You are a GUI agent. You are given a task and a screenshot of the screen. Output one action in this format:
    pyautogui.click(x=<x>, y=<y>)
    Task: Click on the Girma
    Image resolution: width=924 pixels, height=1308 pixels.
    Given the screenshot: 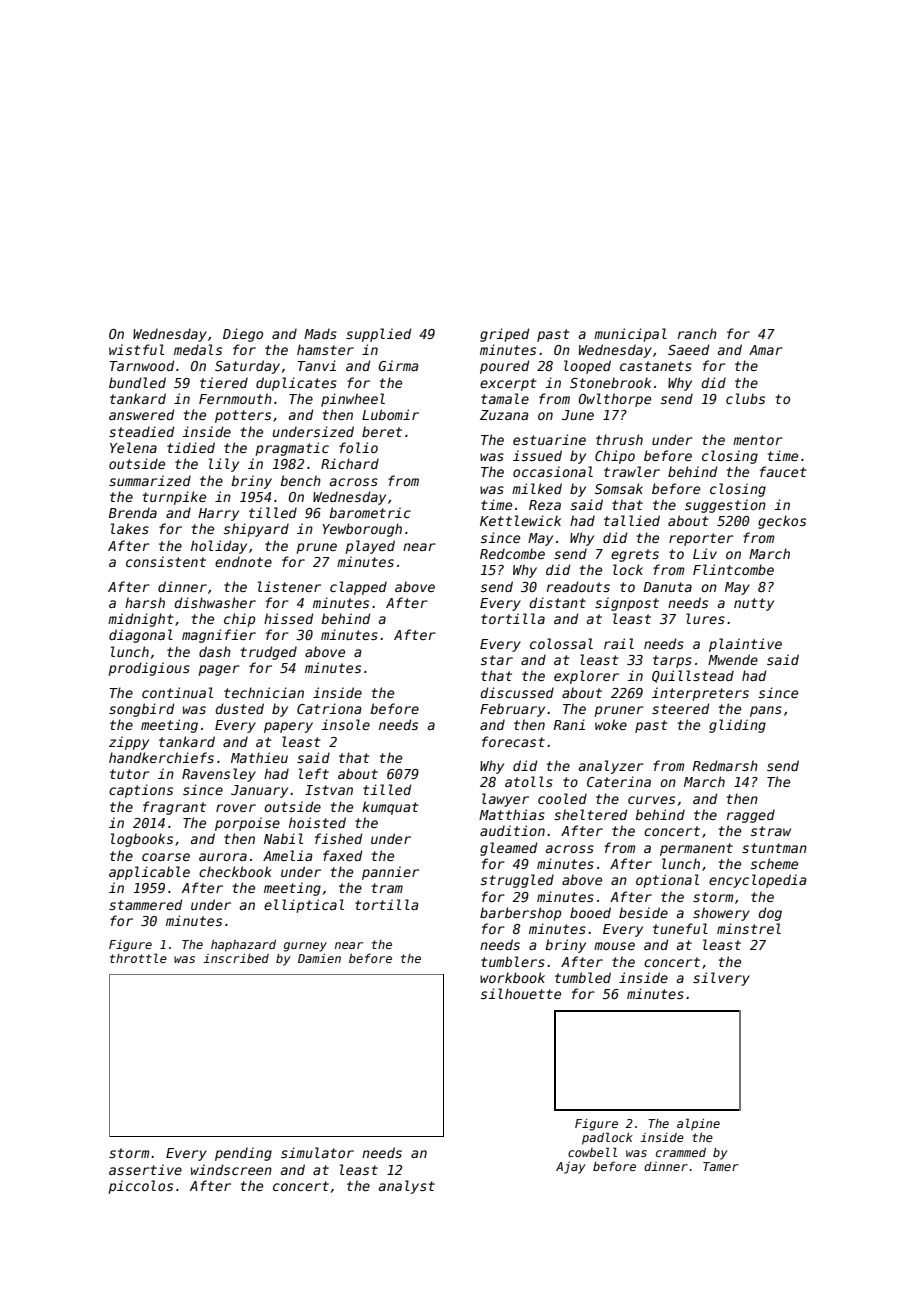 What is the action you would take?
    pyautogui.click(x=399, y=365)
